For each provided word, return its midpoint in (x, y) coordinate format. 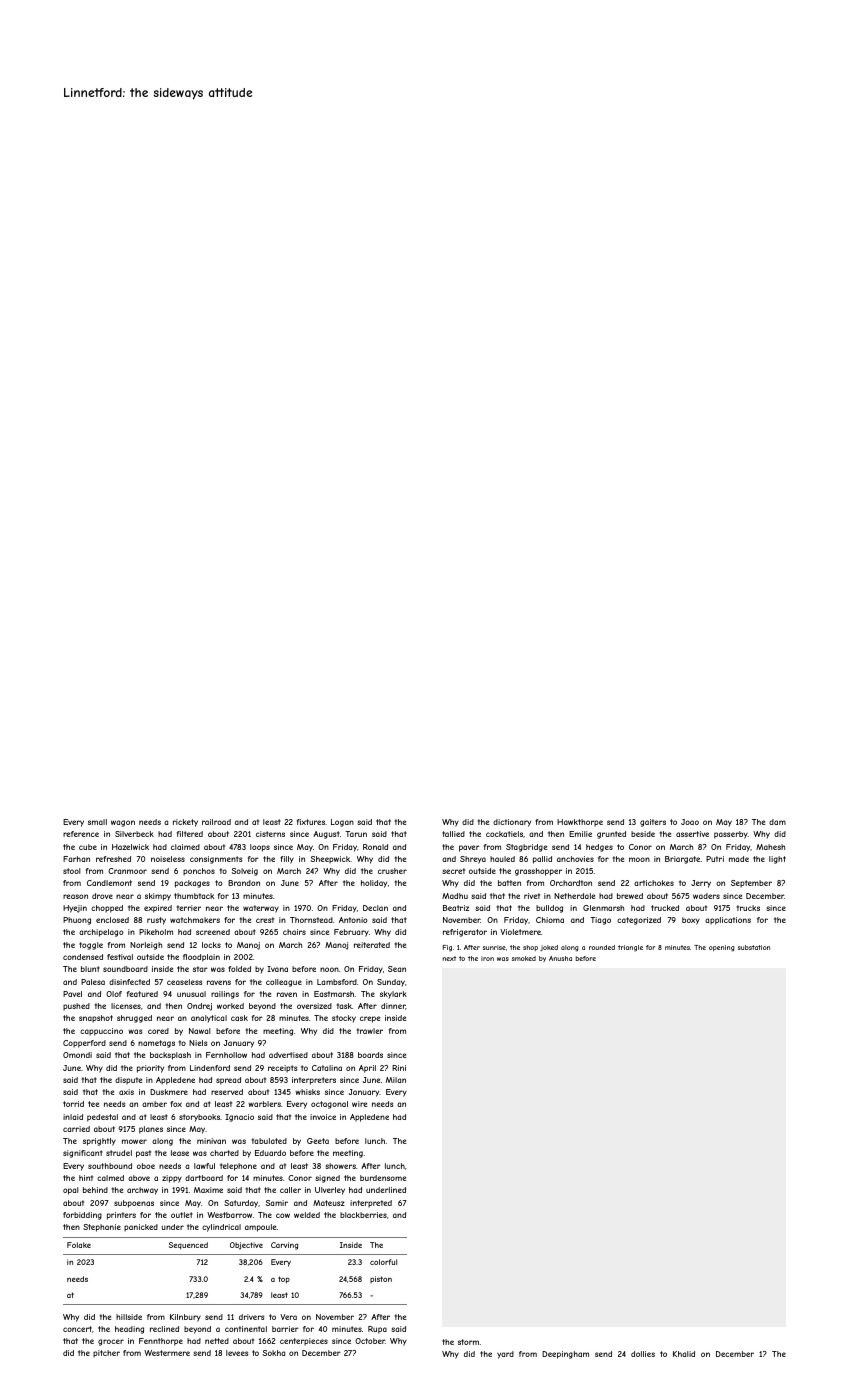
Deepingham (565, 1355)
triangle (630, 948)
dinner (393, 1006)
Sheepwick (330, 860)
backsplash (170, 1056)
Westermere (167, 1353)
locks (211, 945)
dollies (643, 1354)
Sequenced (188, 1246)
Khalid (684, 1354)
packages (192, 884)
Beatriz (456, 908)
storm (468, 1342)
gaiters (653, 823)
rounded (602, 947)
